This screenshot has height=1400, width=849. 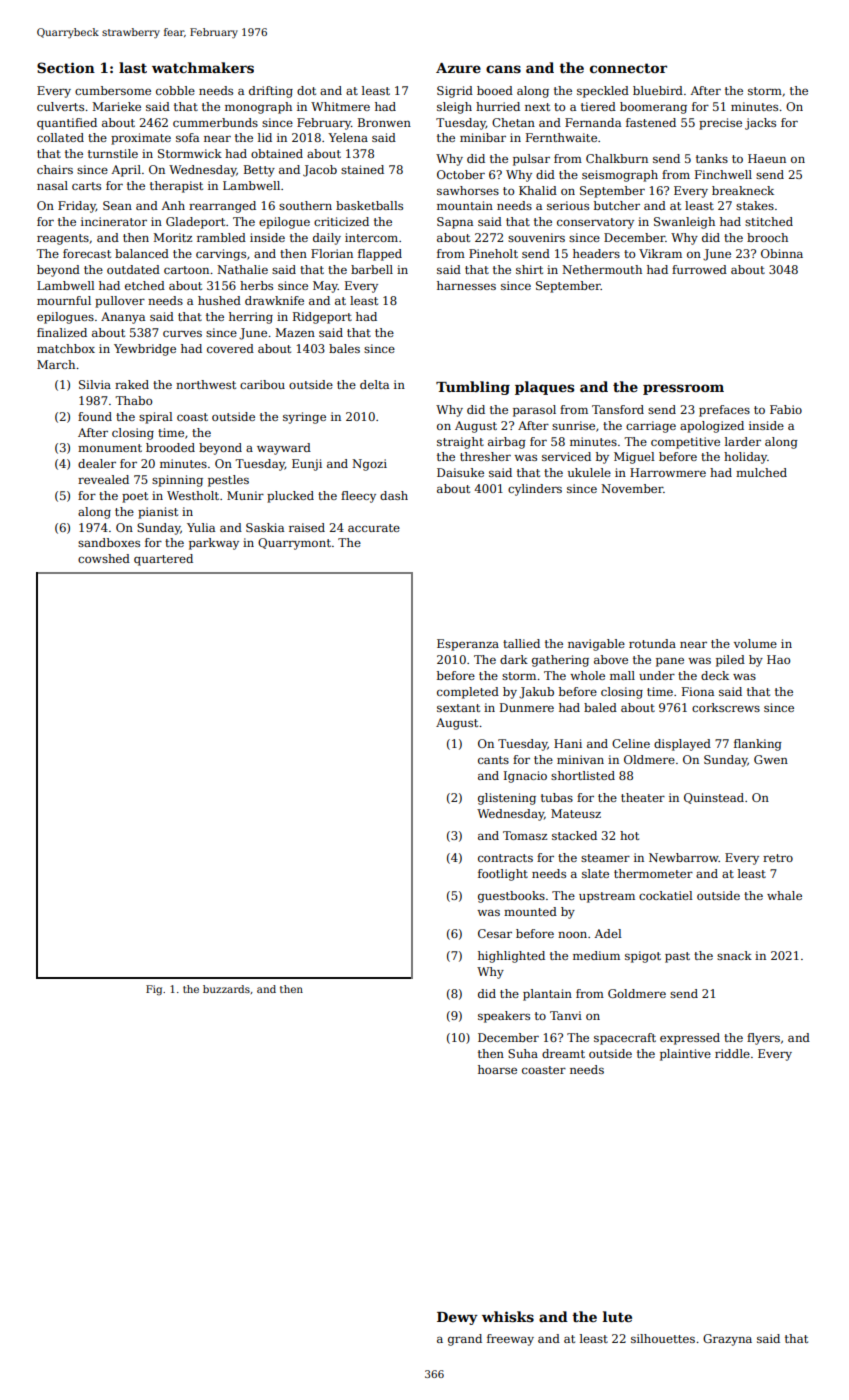 What do you see at coordinates (163, 560) in the screenshot?
I see `quartered` at bounding box center [163, 560].
